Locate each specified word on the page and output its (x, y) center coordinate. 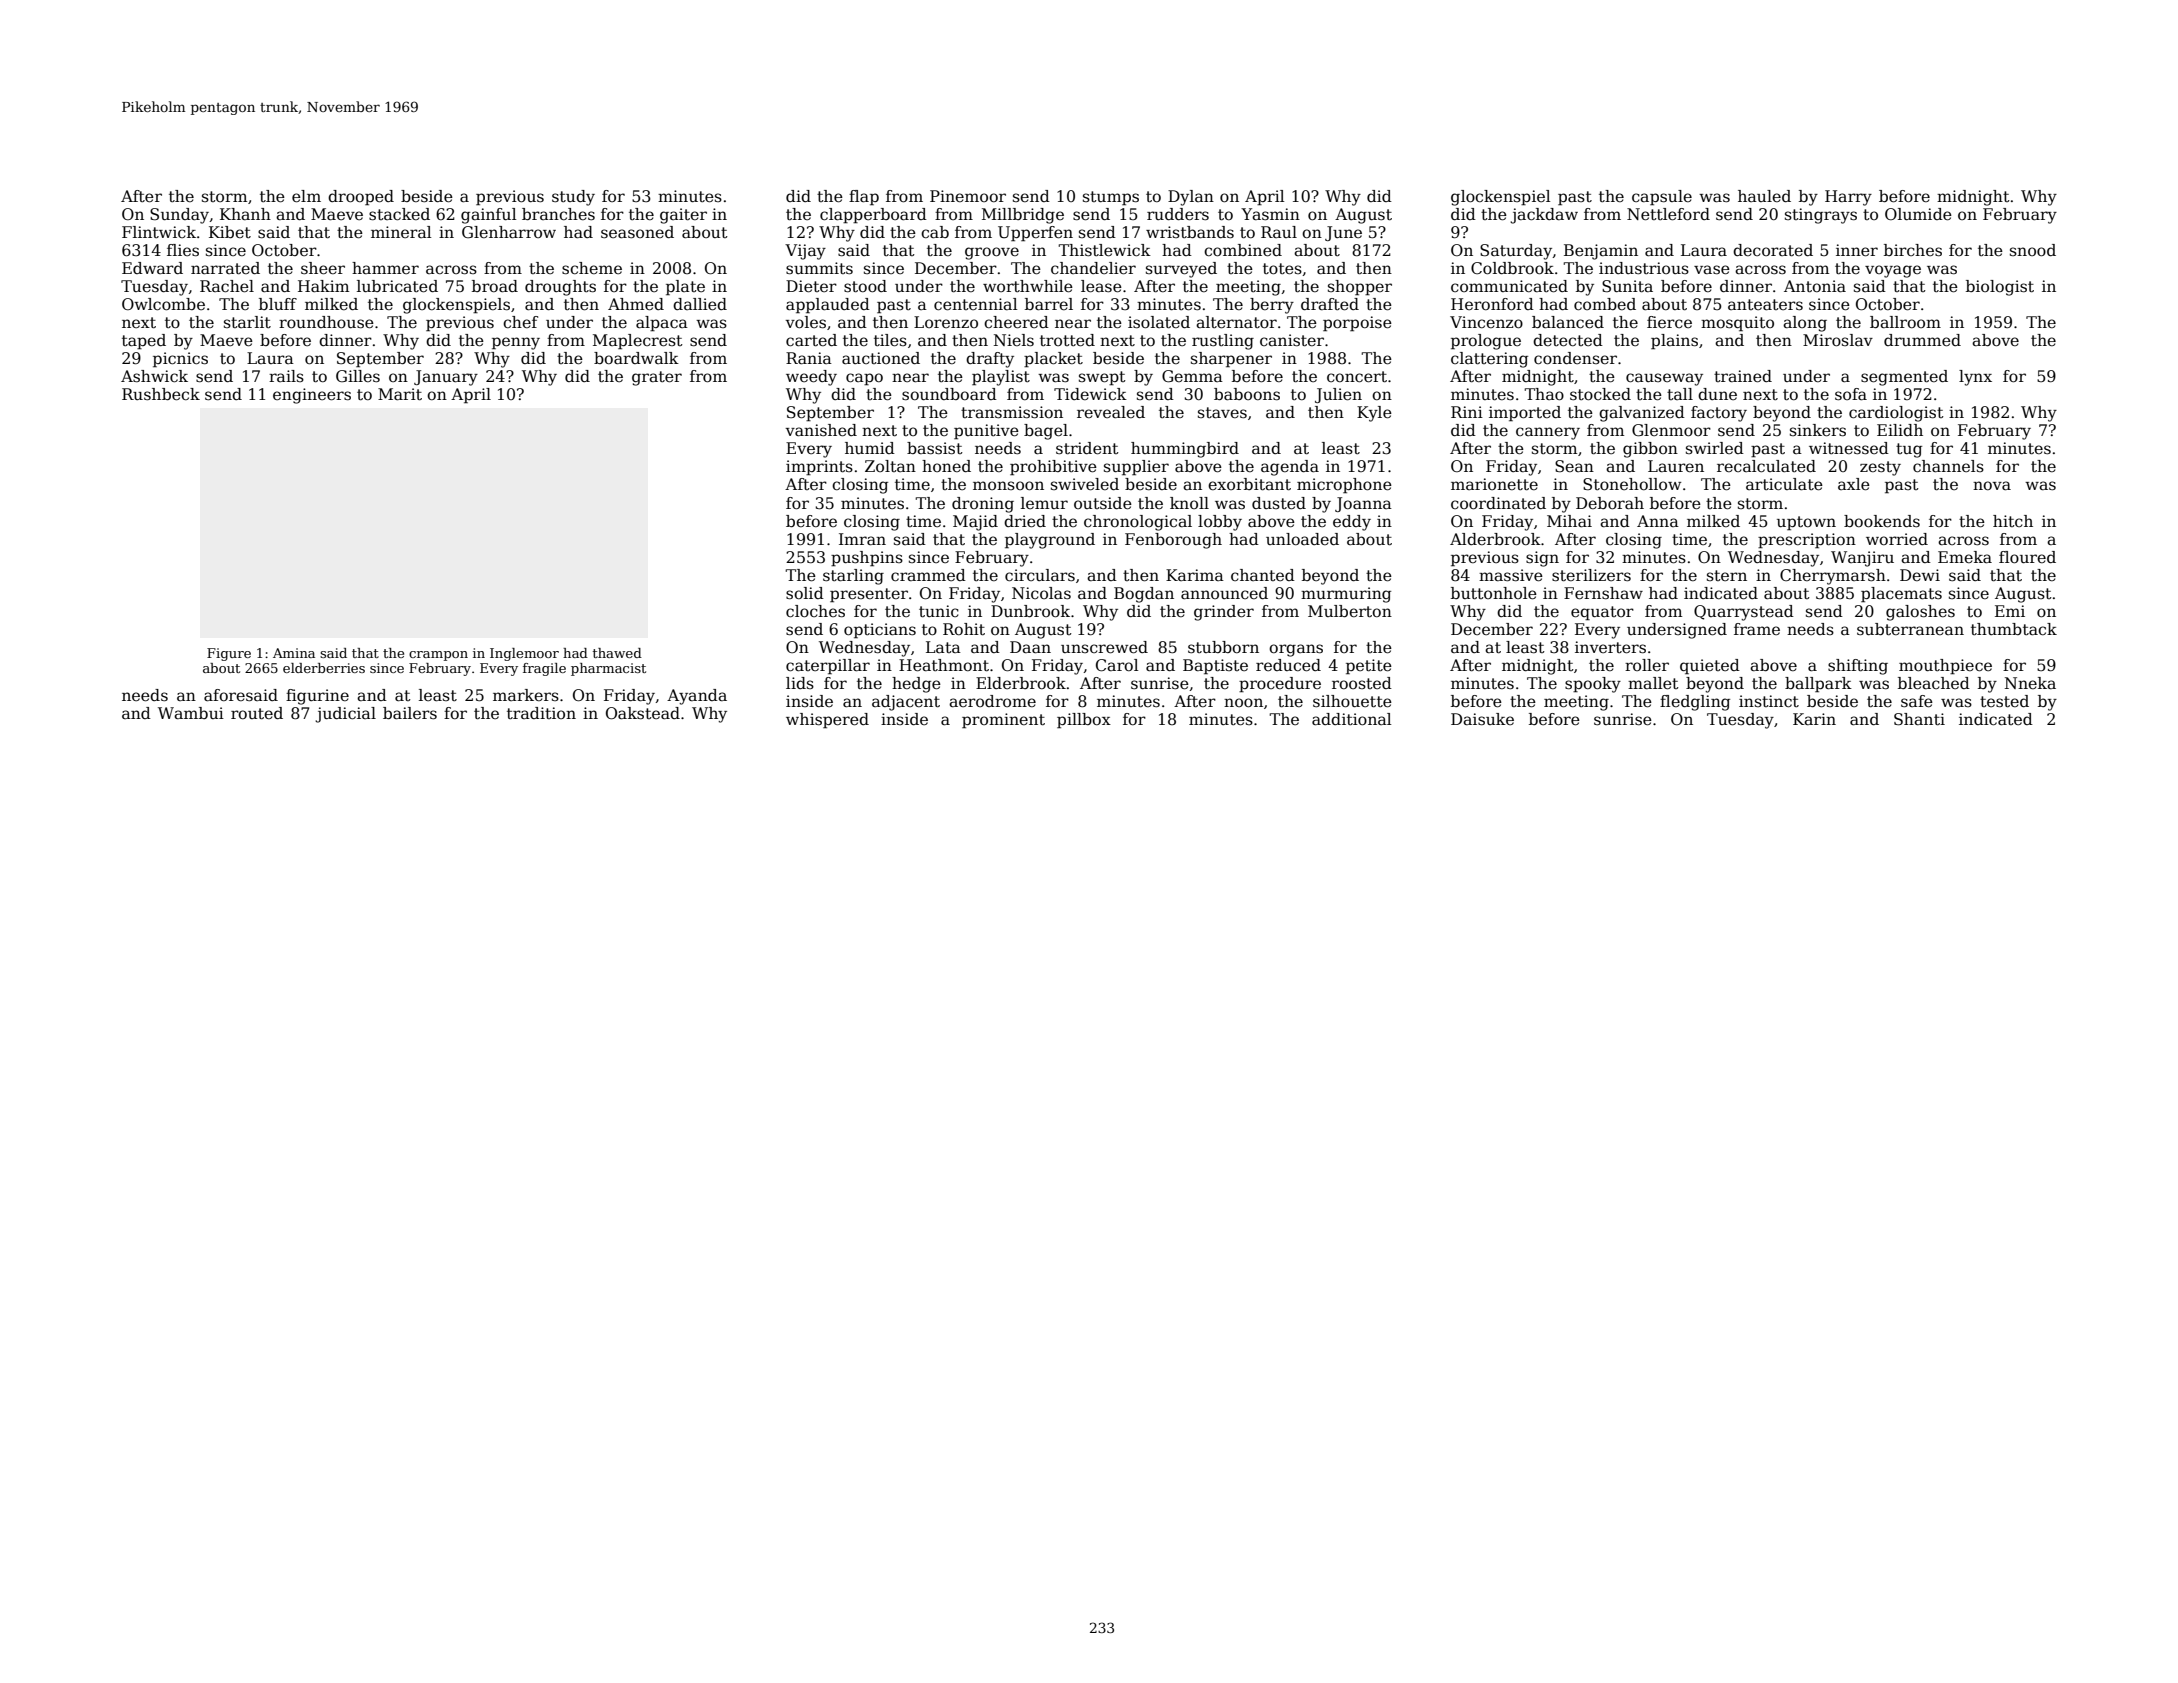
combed (1605, 304)
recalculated (1766, 466)
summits (819, 268)
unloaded (1302, 539)
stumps (1111, 198)
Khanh (245, 214)
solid (805, 593)
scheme (592, 268)
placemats (1901, 595)
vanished (821, 430)
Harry (1848, 198)
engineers (312, 396)
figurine (317, 697)
